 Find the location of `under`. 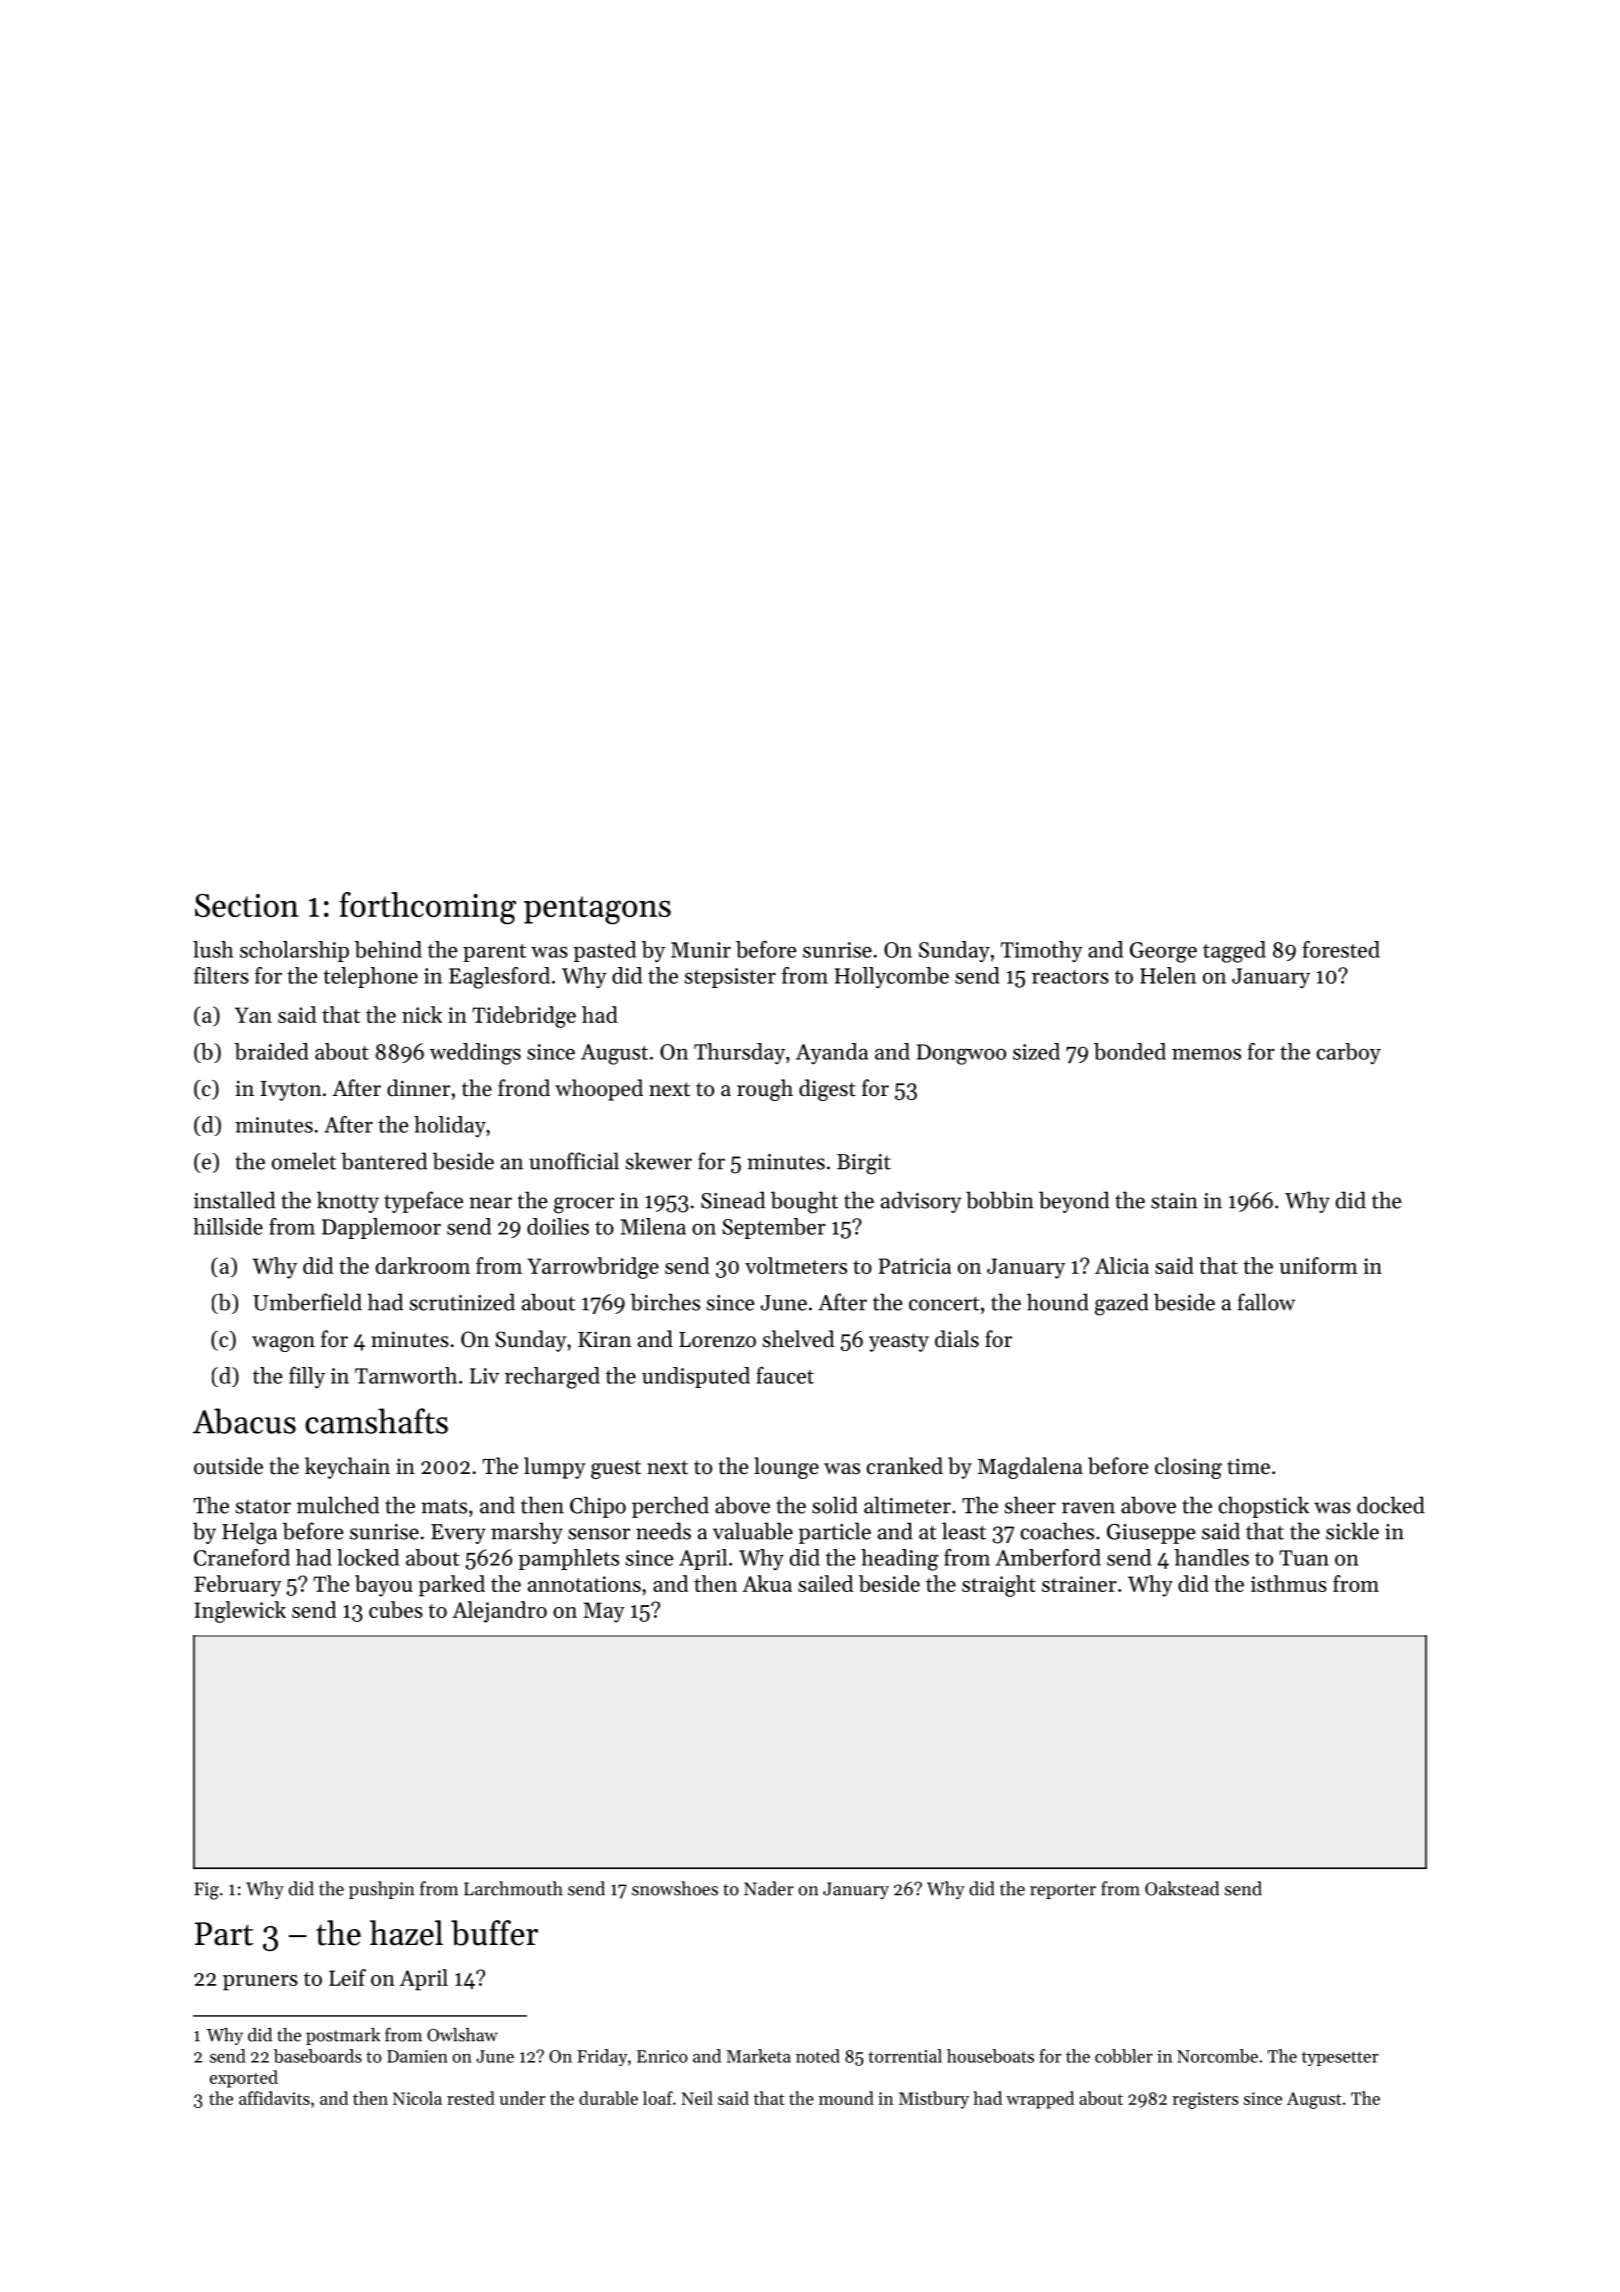

under is located at coordinates (522, 2098).
